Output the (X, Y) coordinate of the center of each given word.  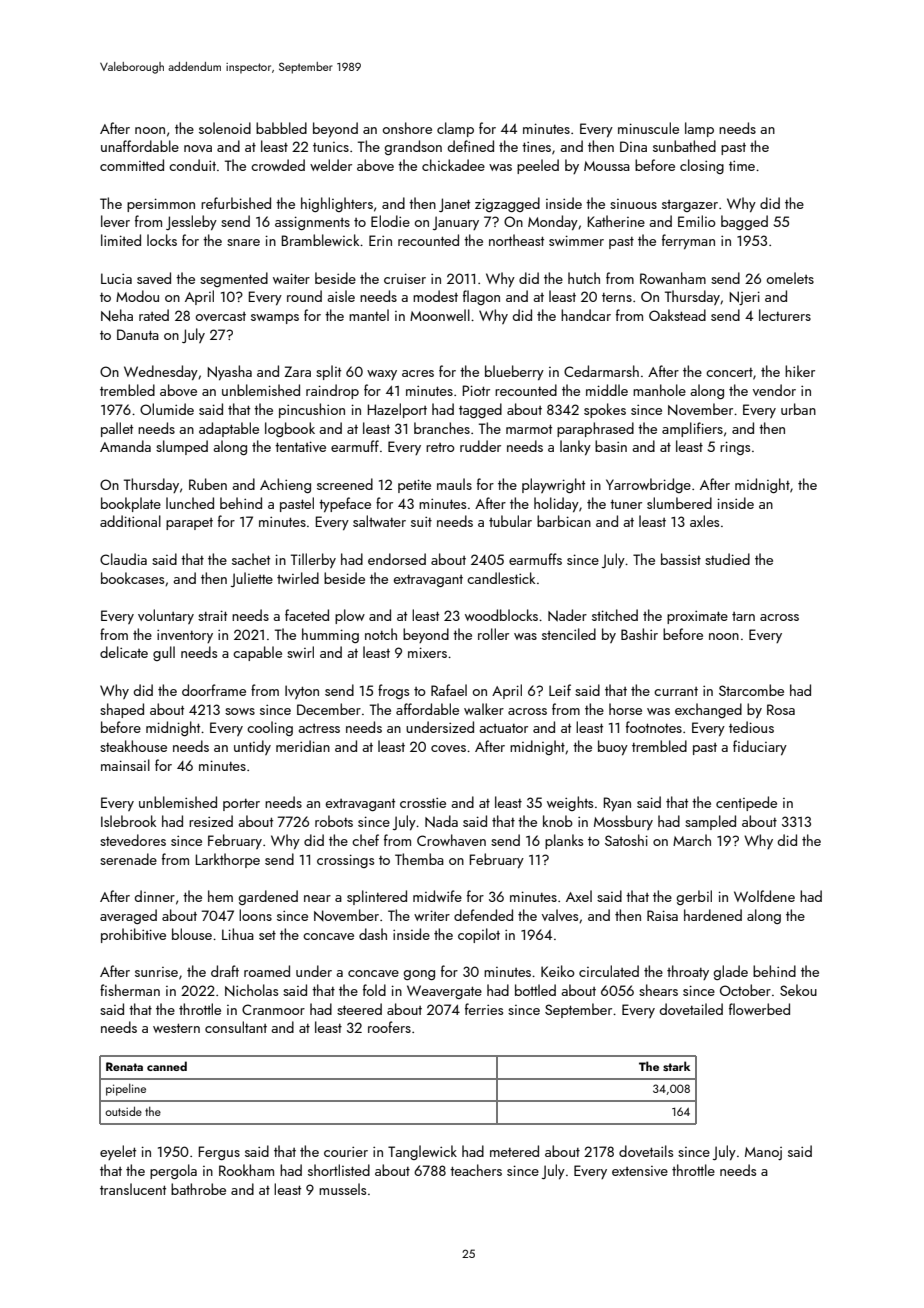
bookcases (132, 578)
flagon (481, 297)
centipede (746, 803)
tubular (510, 521)
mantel (369, 315)
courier (346, 1152)
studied (727, 559)
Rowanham (673, 278)
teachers (476, 1170)
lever (115, 221)
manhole (659, 390)
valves (560, 915)
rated (154, 315)
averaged (128, 916)
